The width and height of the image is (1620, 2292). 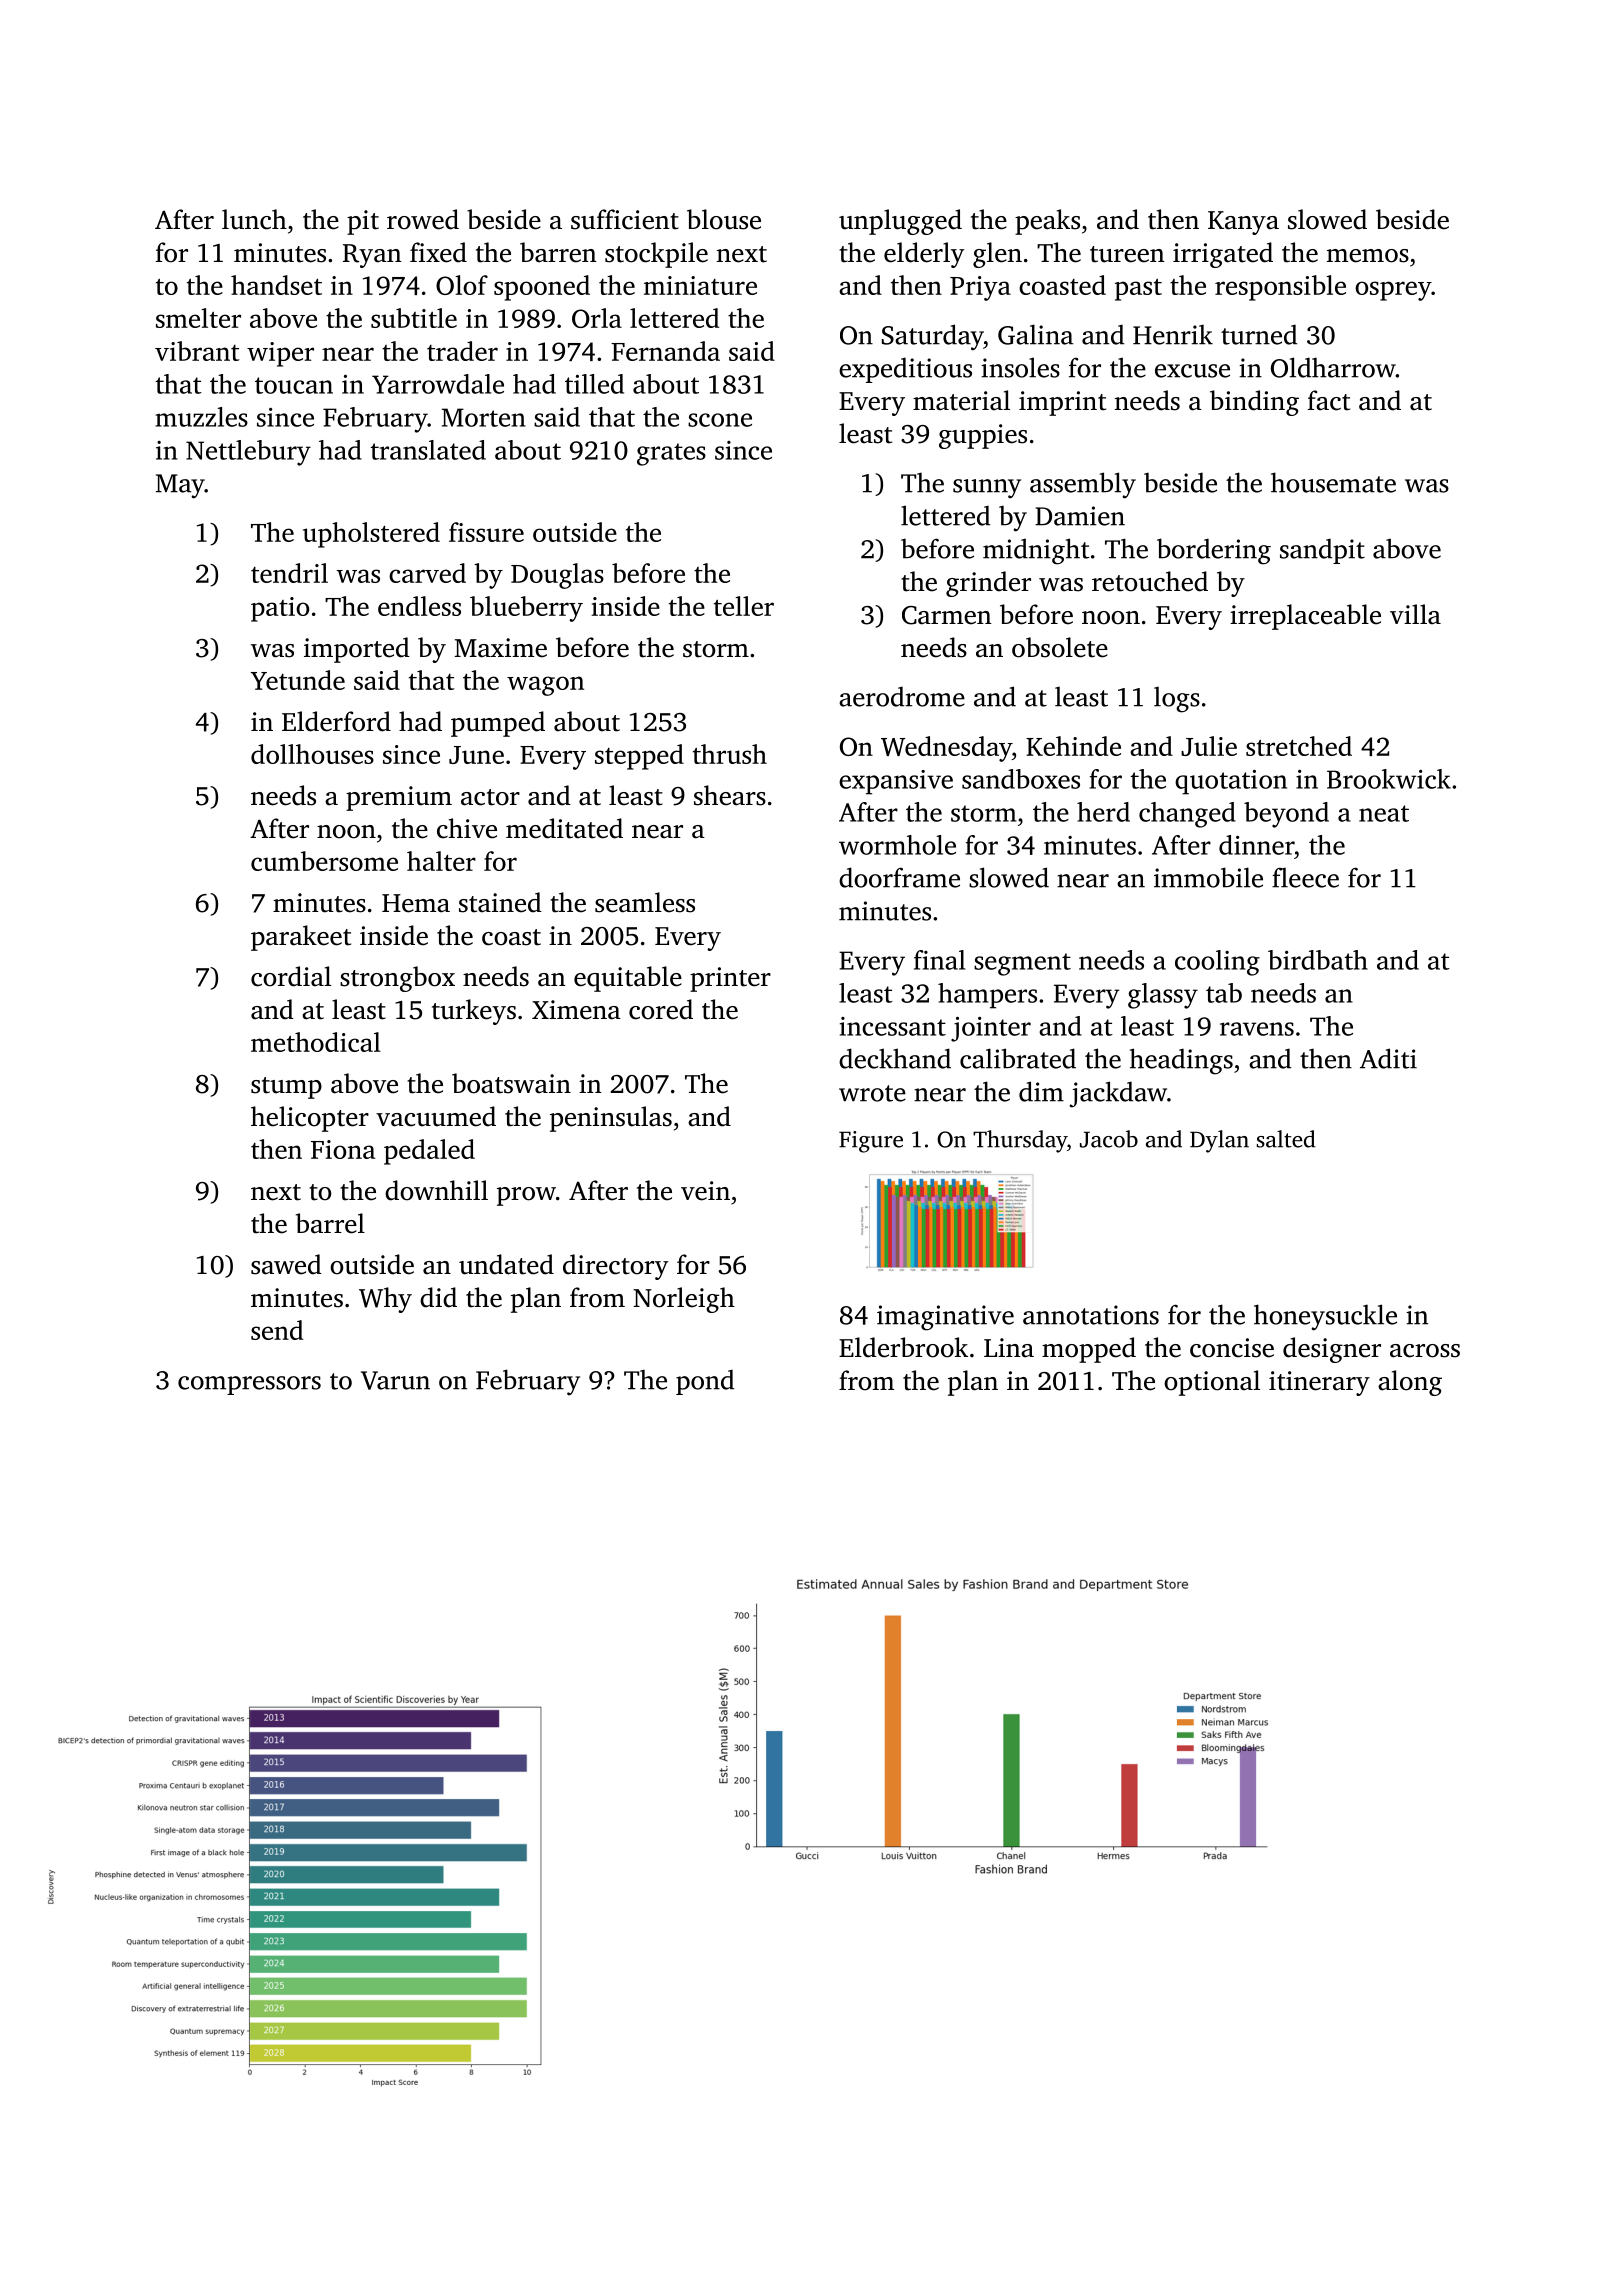 I want to click on sandboxes, so click(x=1021, y=779).
